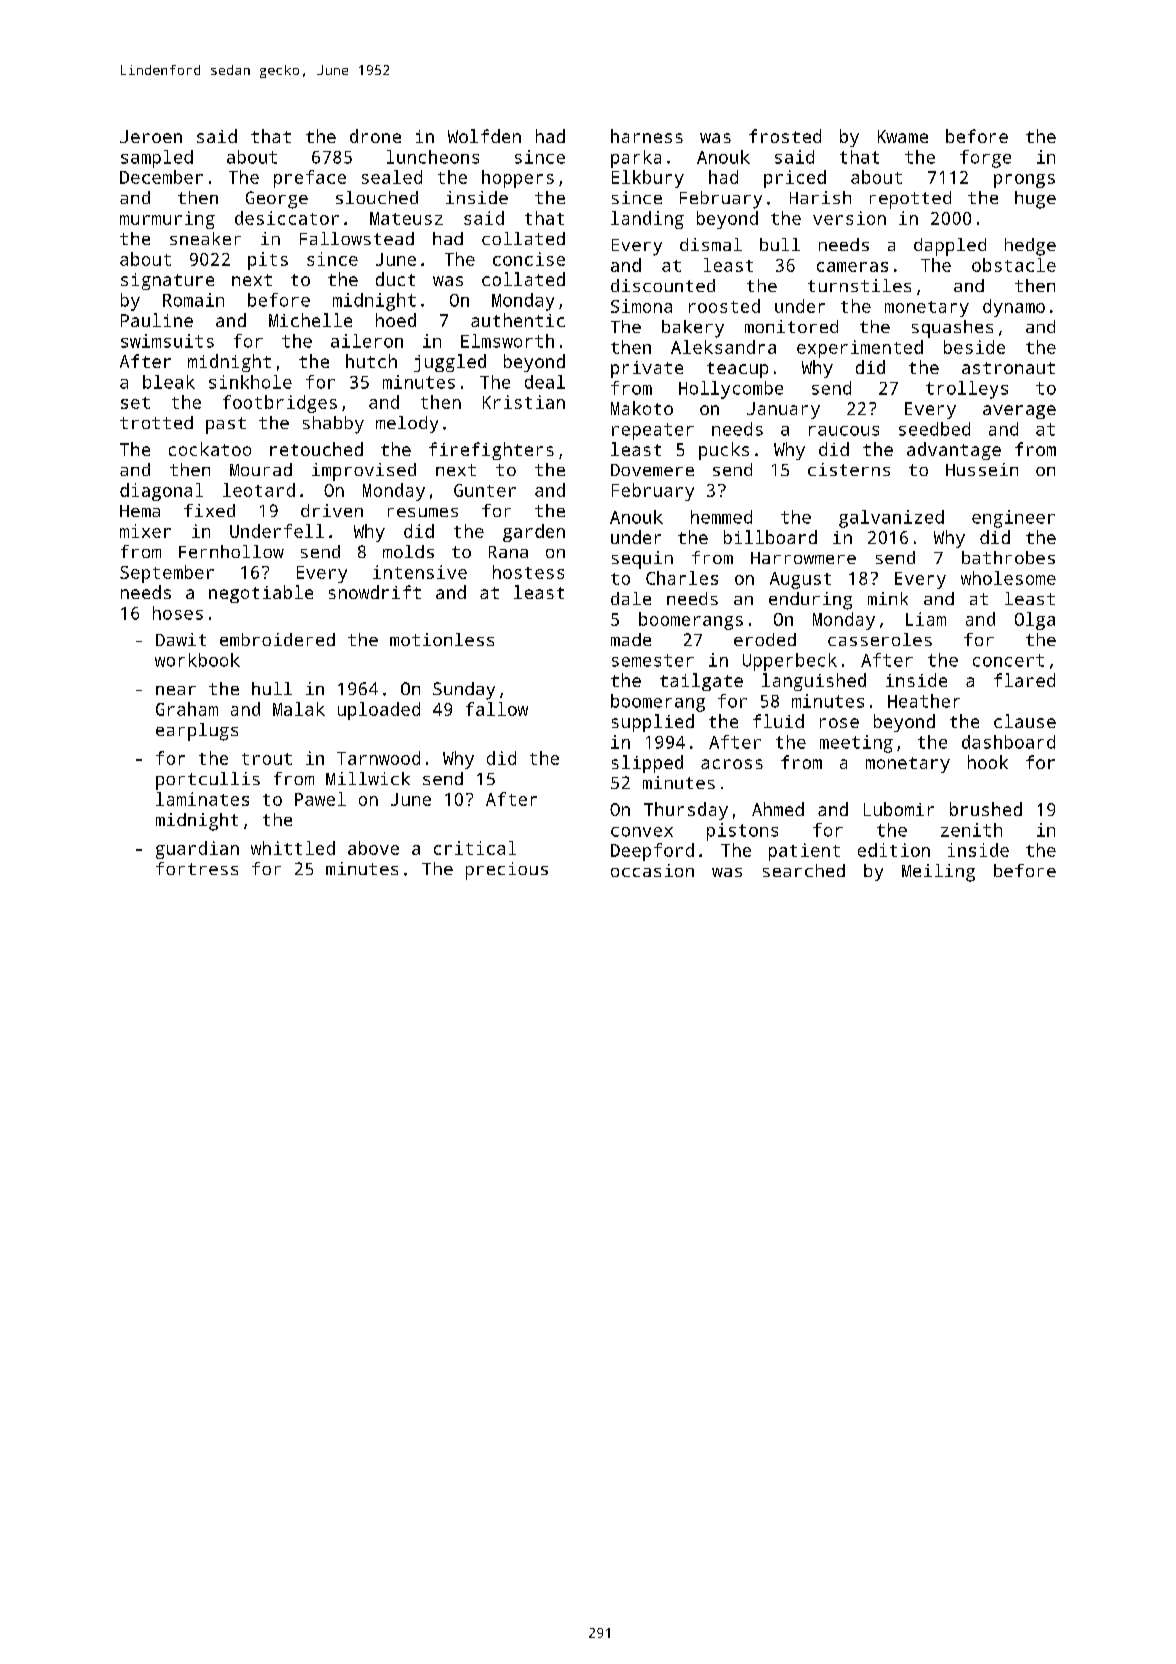 The height and width of the screenshot is (1664, 1176). What do you see at coordinates (723, 347) in the screenshot?
I see `Aleksandra` at bounding box center [723, 347].
